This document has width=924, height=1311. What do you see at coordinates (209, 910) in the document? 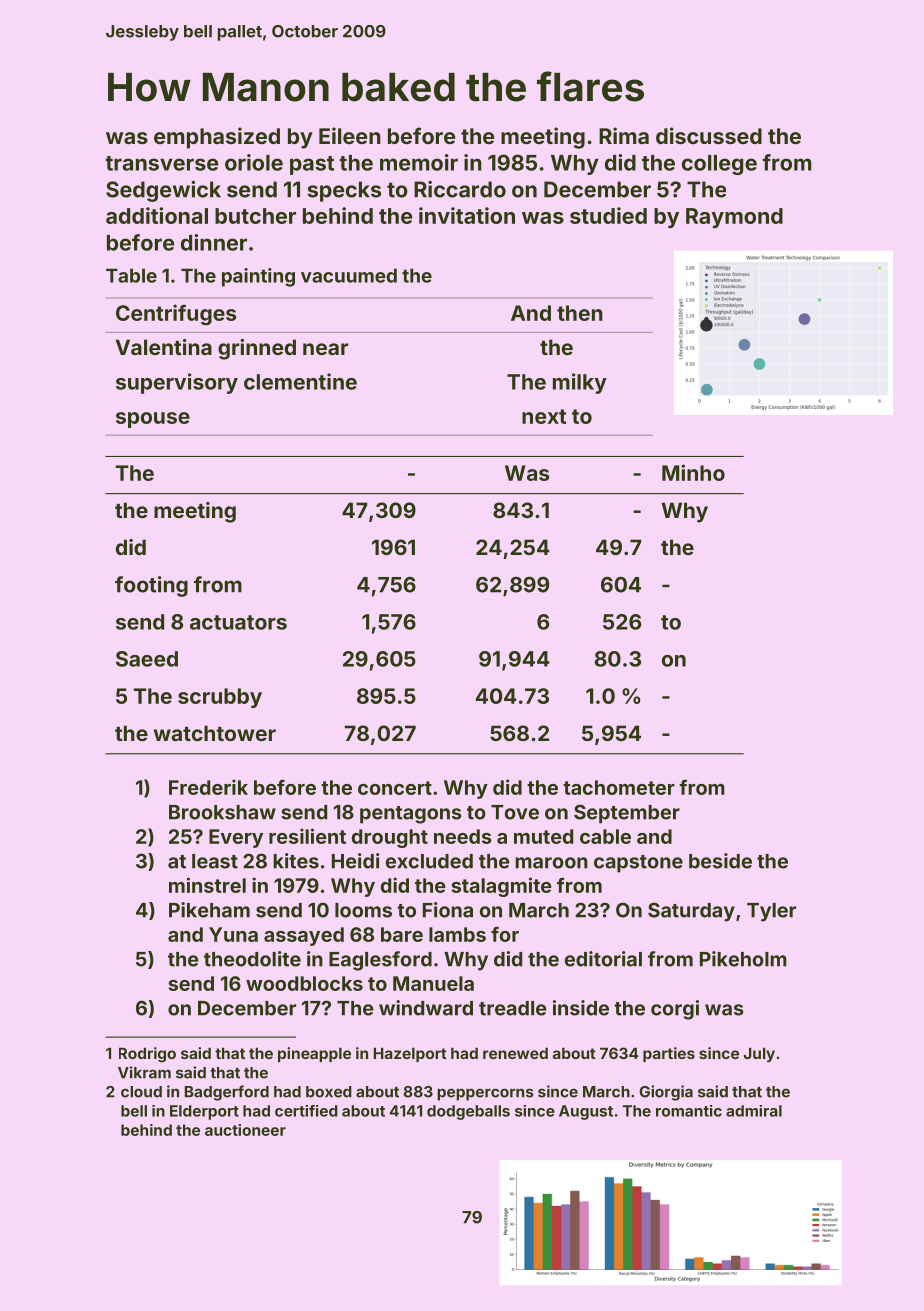
I see `Pikeham` at bounding box center [209, 910].
